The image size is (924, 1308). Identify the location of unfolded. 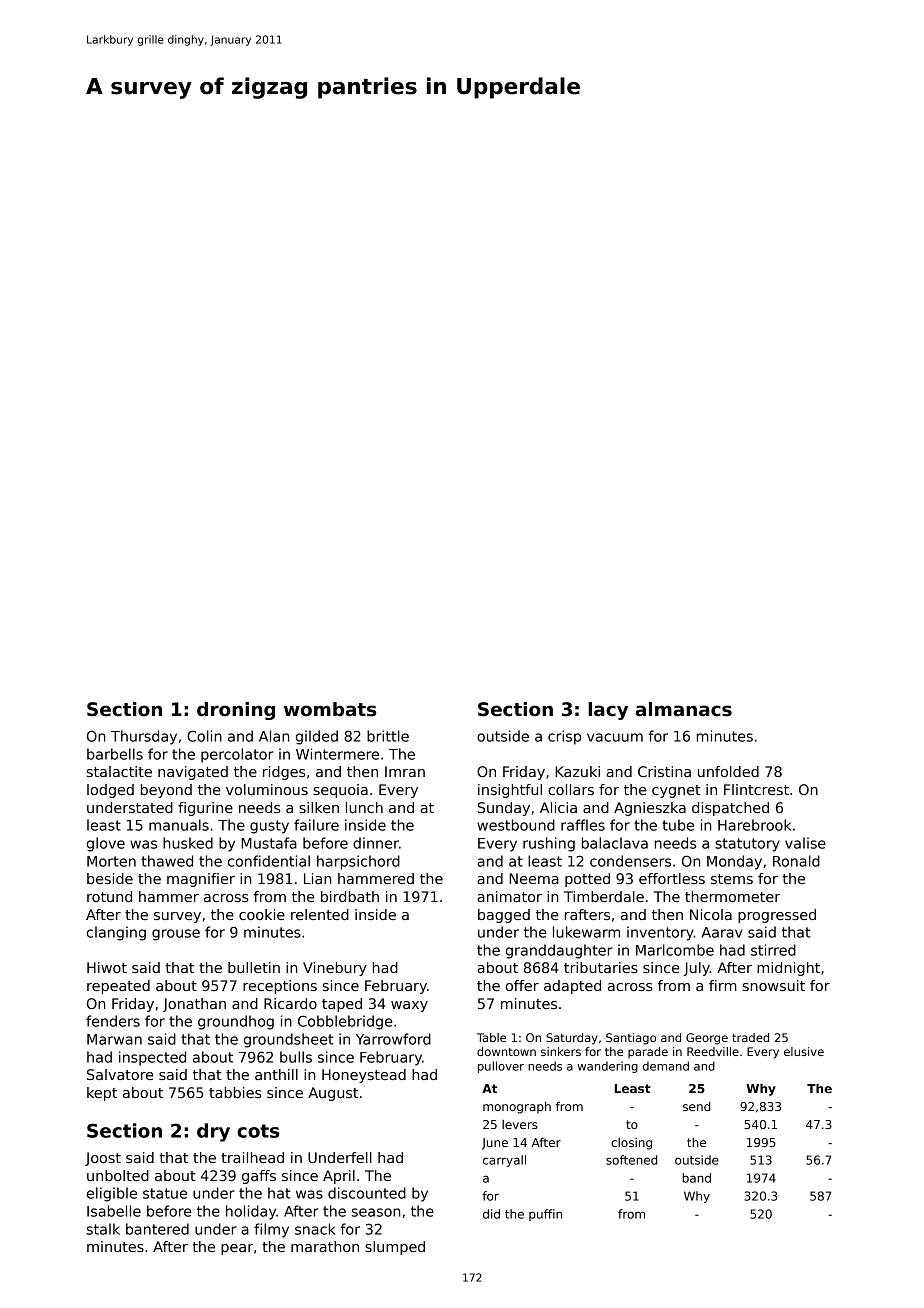
(728, 771).
